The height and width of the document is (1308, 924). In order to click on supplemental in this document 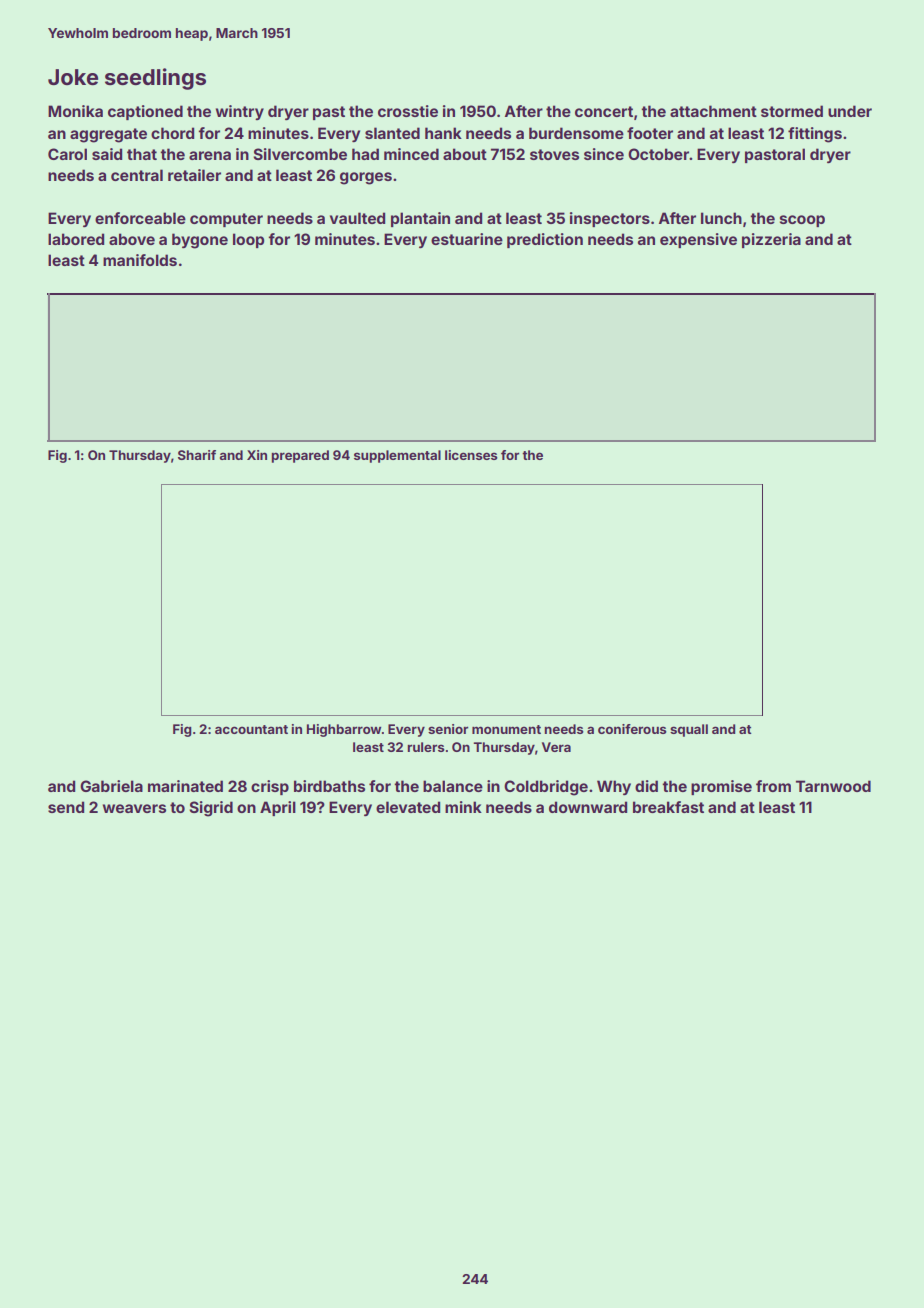, I will do `click(397, 456)`.
